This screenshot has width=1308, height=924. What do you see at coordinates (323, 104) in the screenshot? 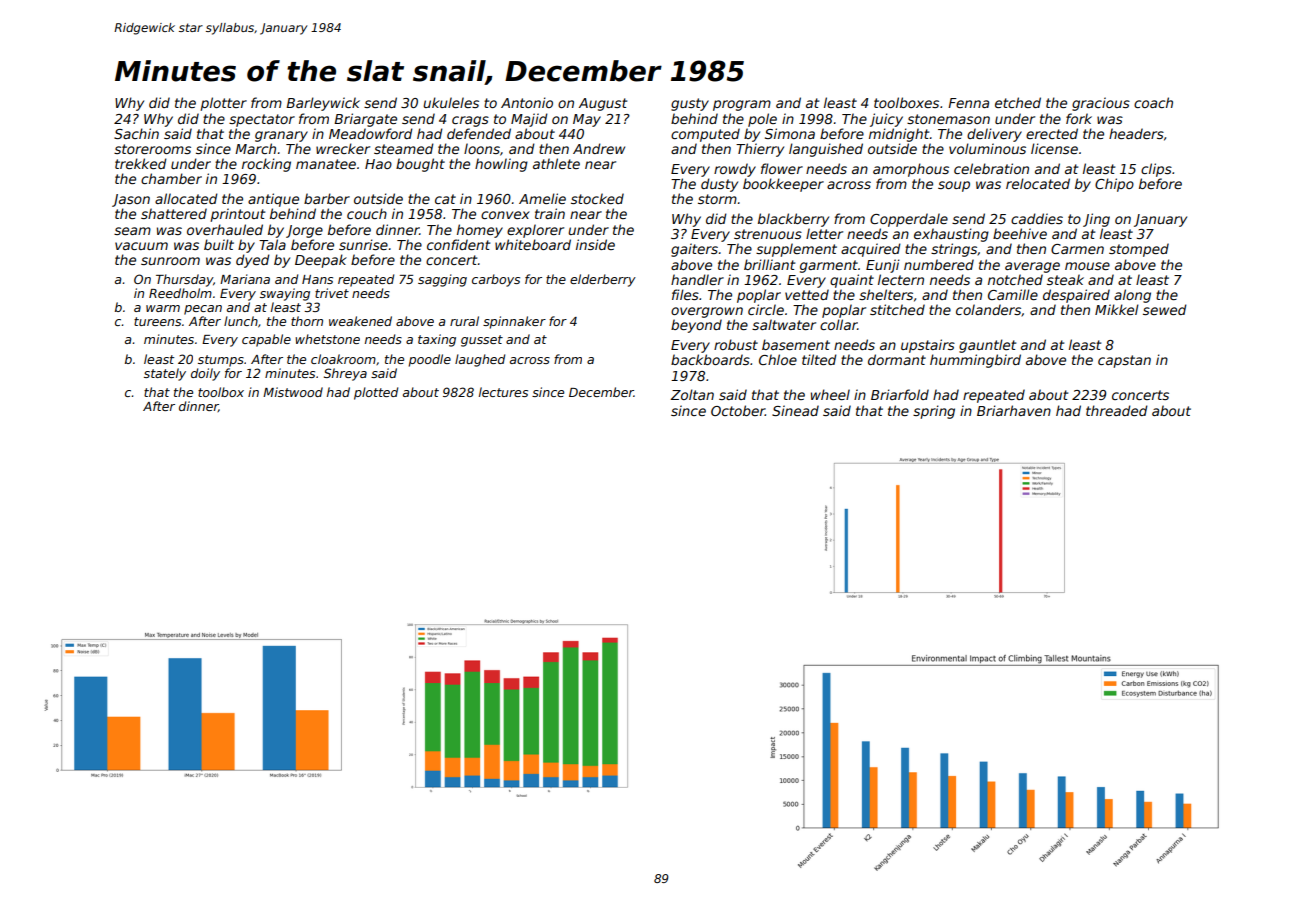
I see `Barleywick` at bounding box center [323, 104].
